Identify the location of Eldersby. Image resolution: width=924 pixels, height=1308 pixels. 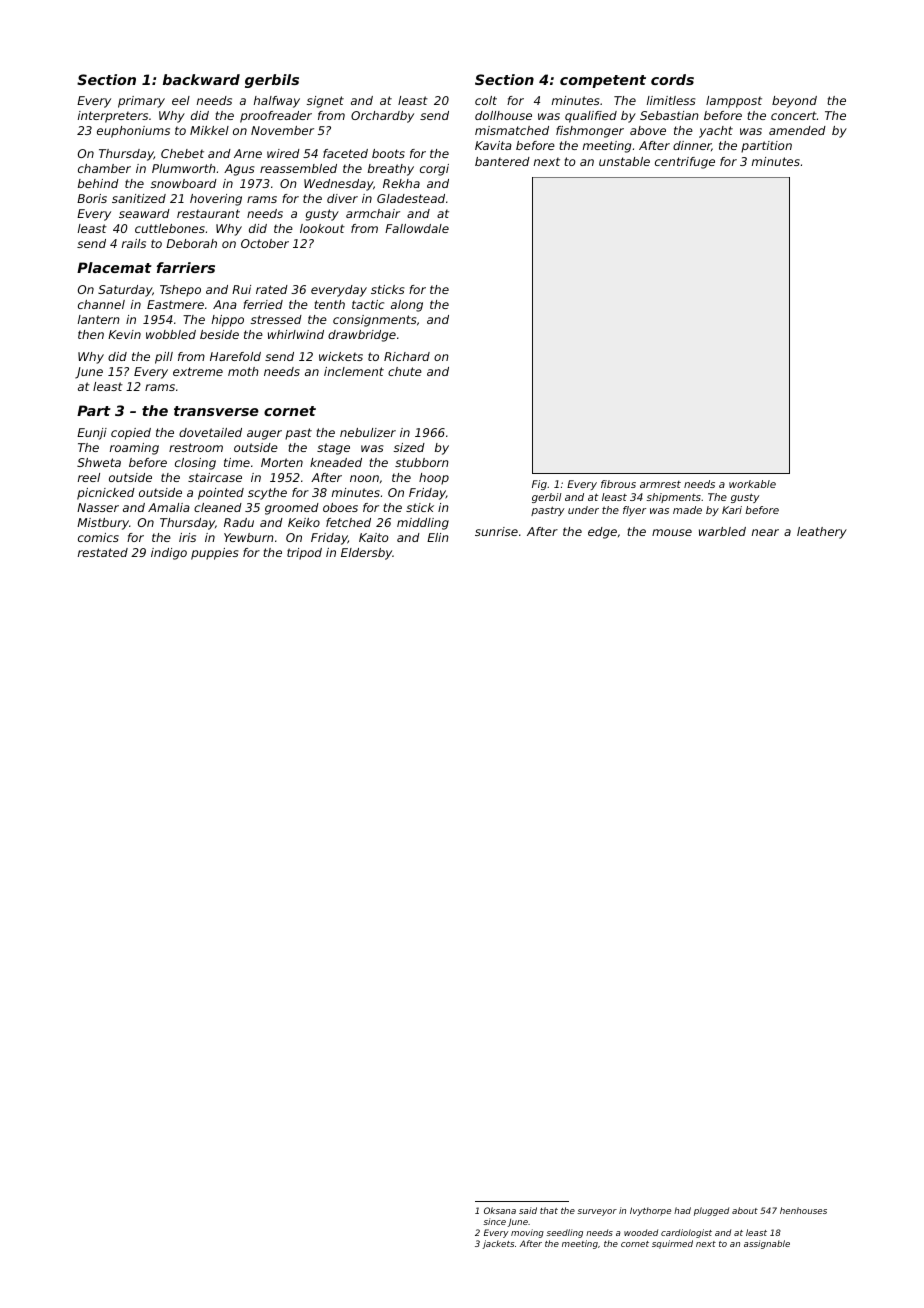
(367, 554).
